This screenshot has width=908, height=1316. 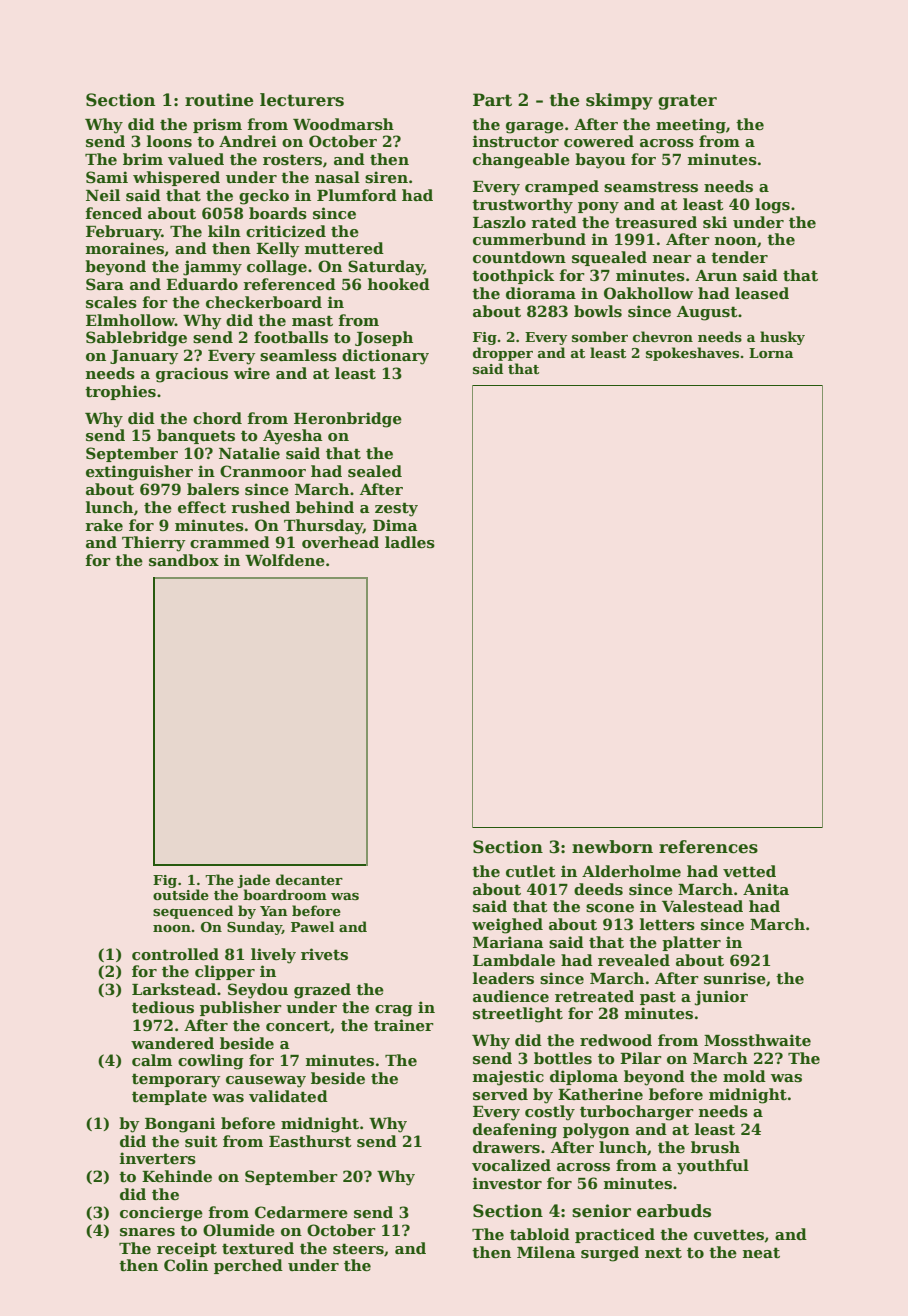 I want to click on rake, so click(x=104, y=525).
